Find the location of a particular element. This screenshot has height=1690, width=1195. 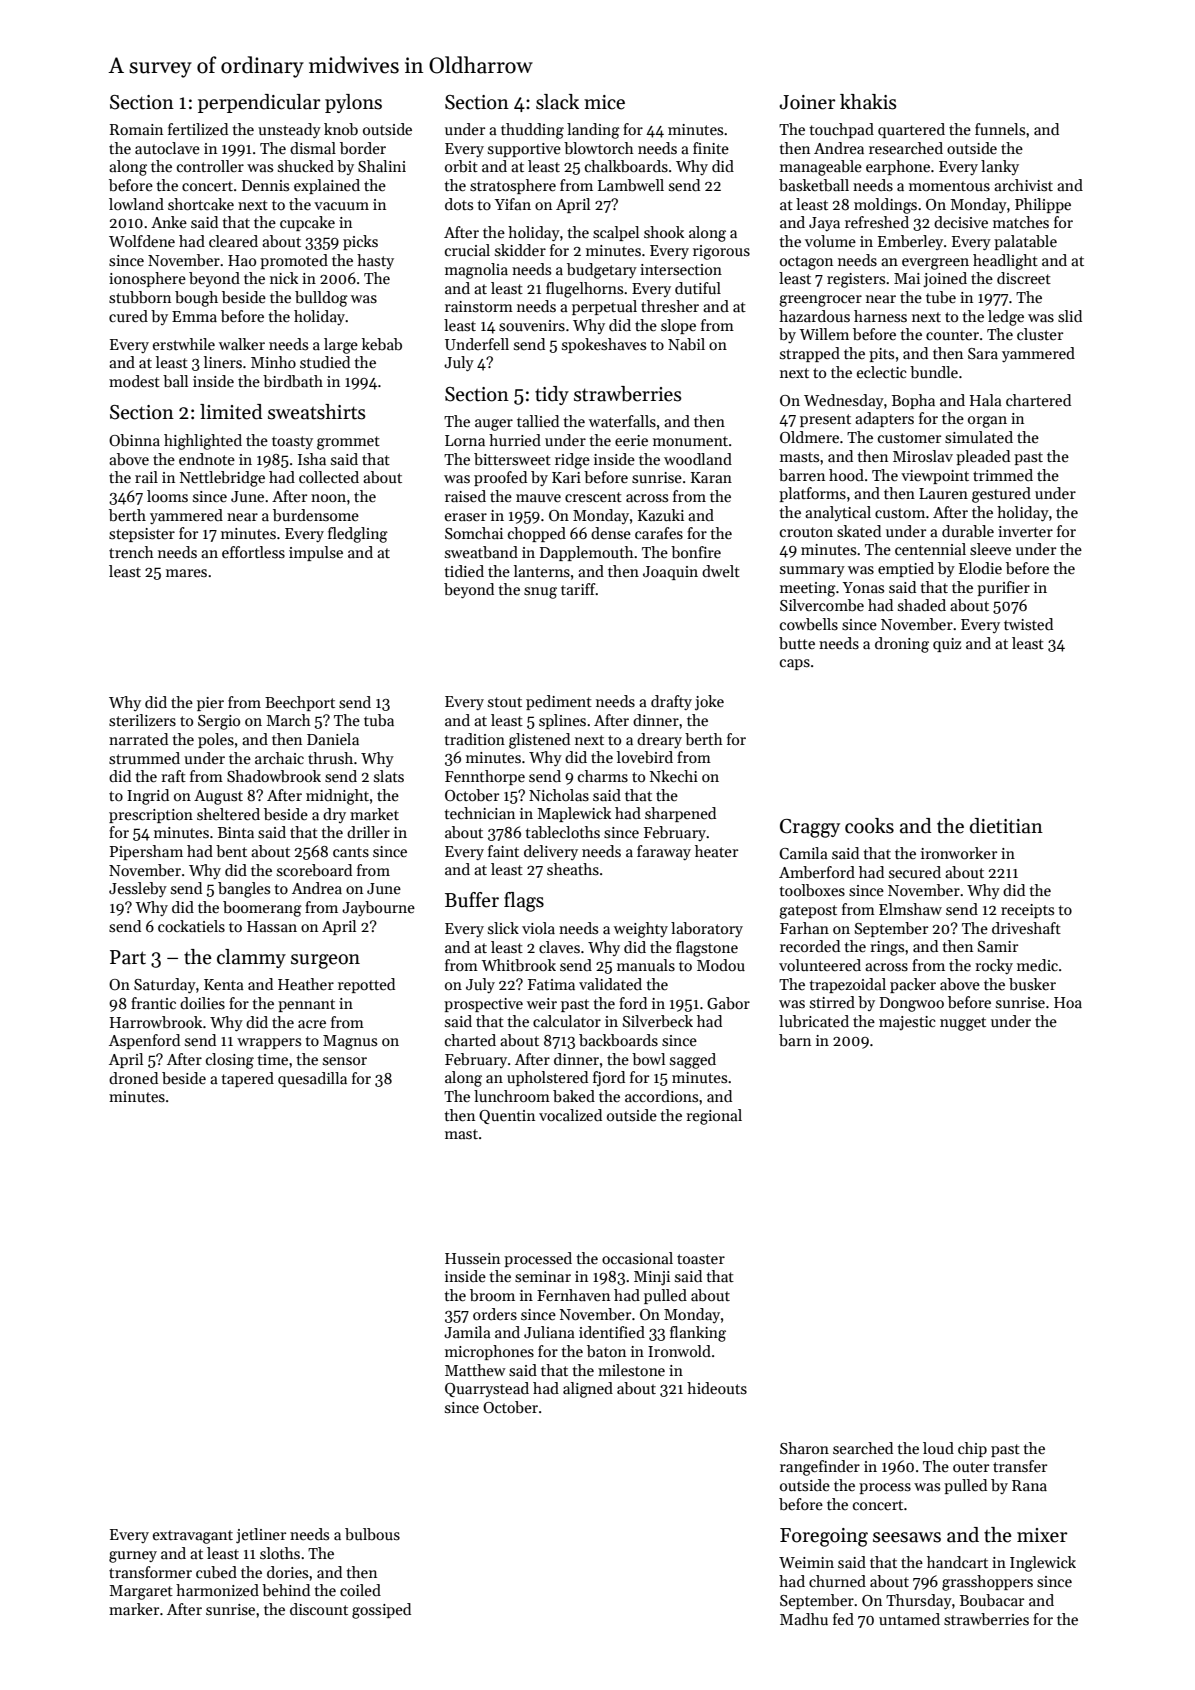

Romain is located at coordinates (136, 129).
